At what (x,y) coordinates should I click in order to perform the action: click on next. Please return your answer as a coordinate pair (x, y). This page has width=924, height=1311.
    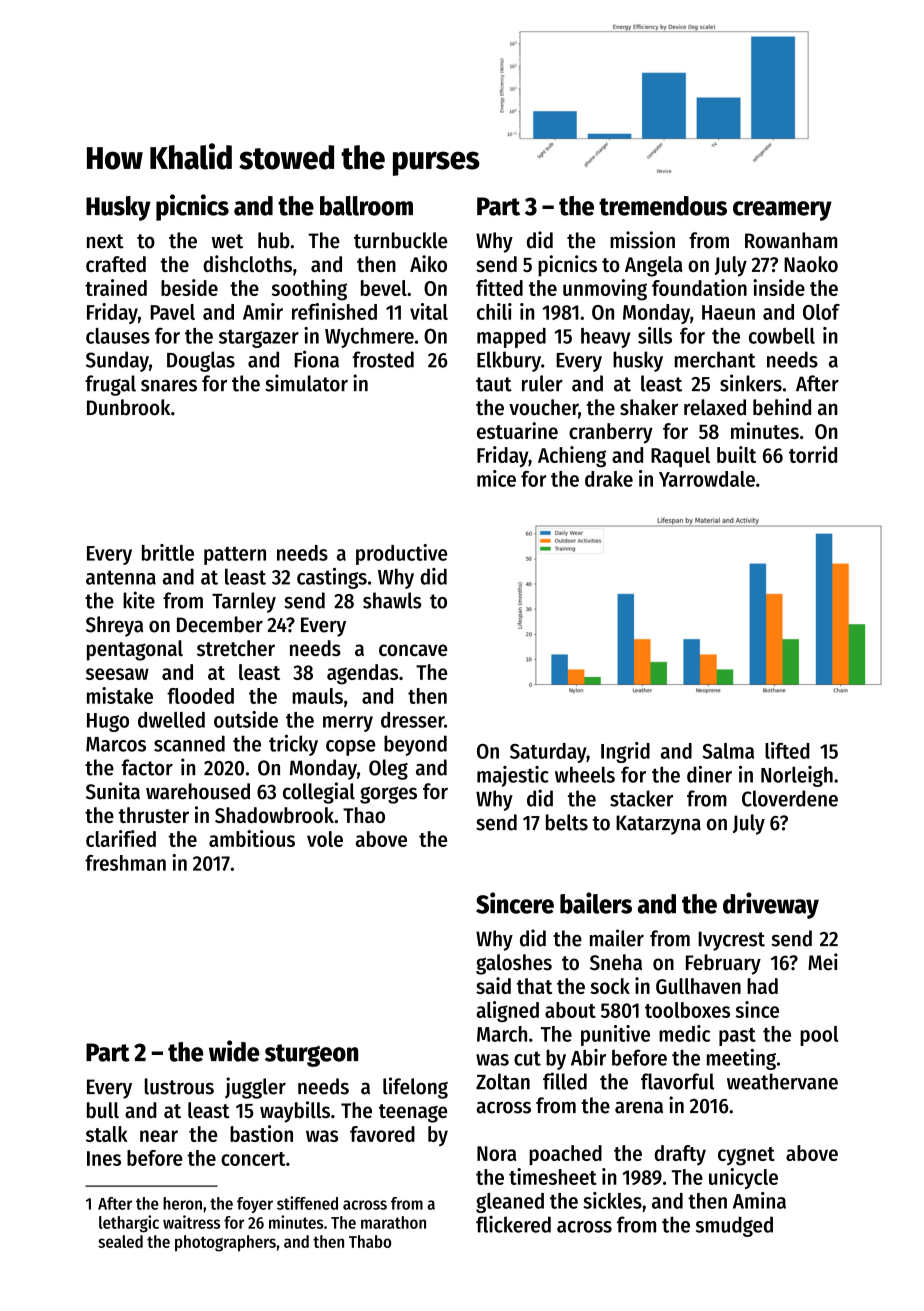
    Looking at the image, I should click on (105, 241).
